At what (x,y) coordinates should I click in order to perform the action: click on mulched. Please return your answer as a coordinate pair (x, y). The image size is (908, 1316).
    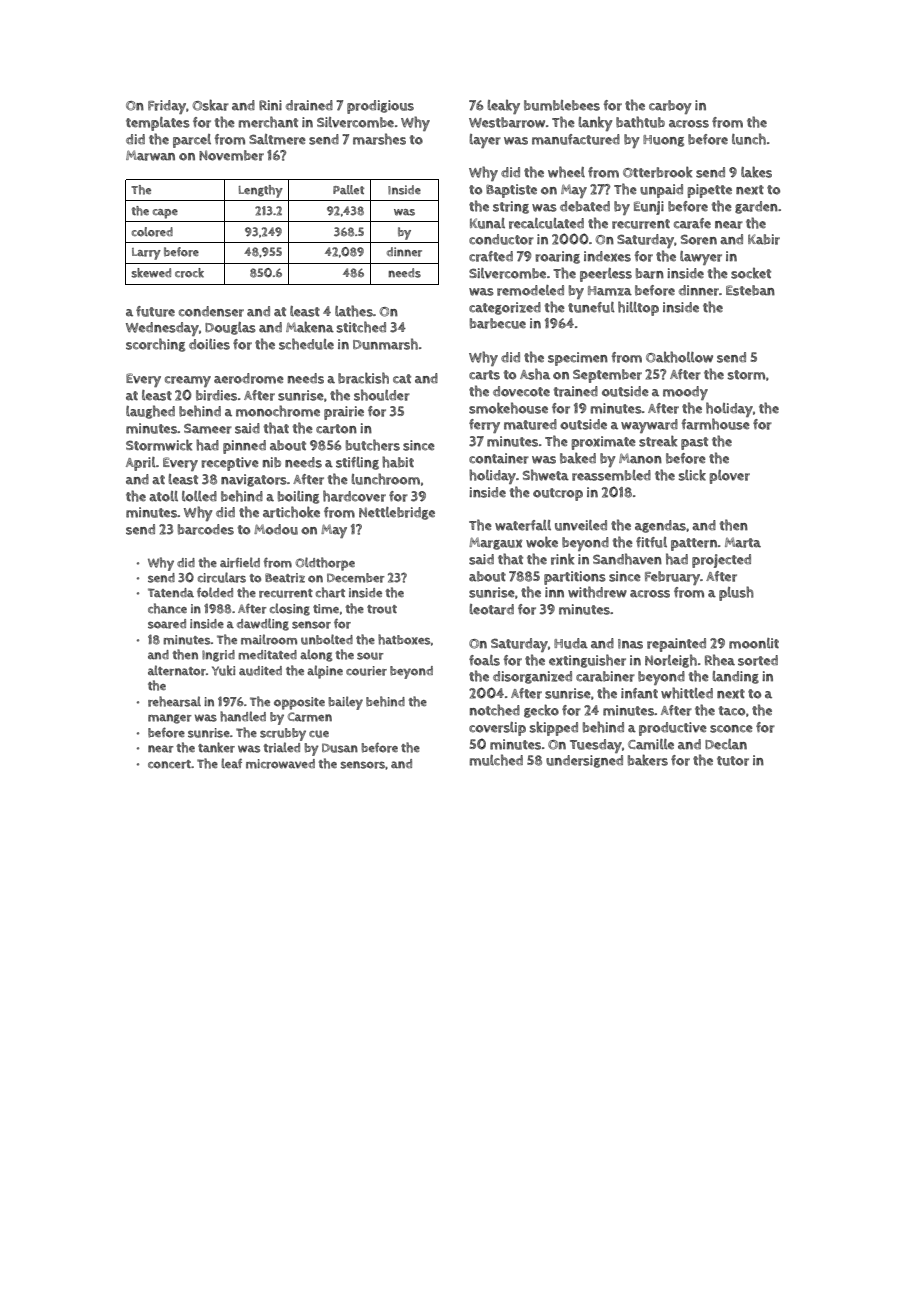
    Looking at the image, I should click on (496, 760).
